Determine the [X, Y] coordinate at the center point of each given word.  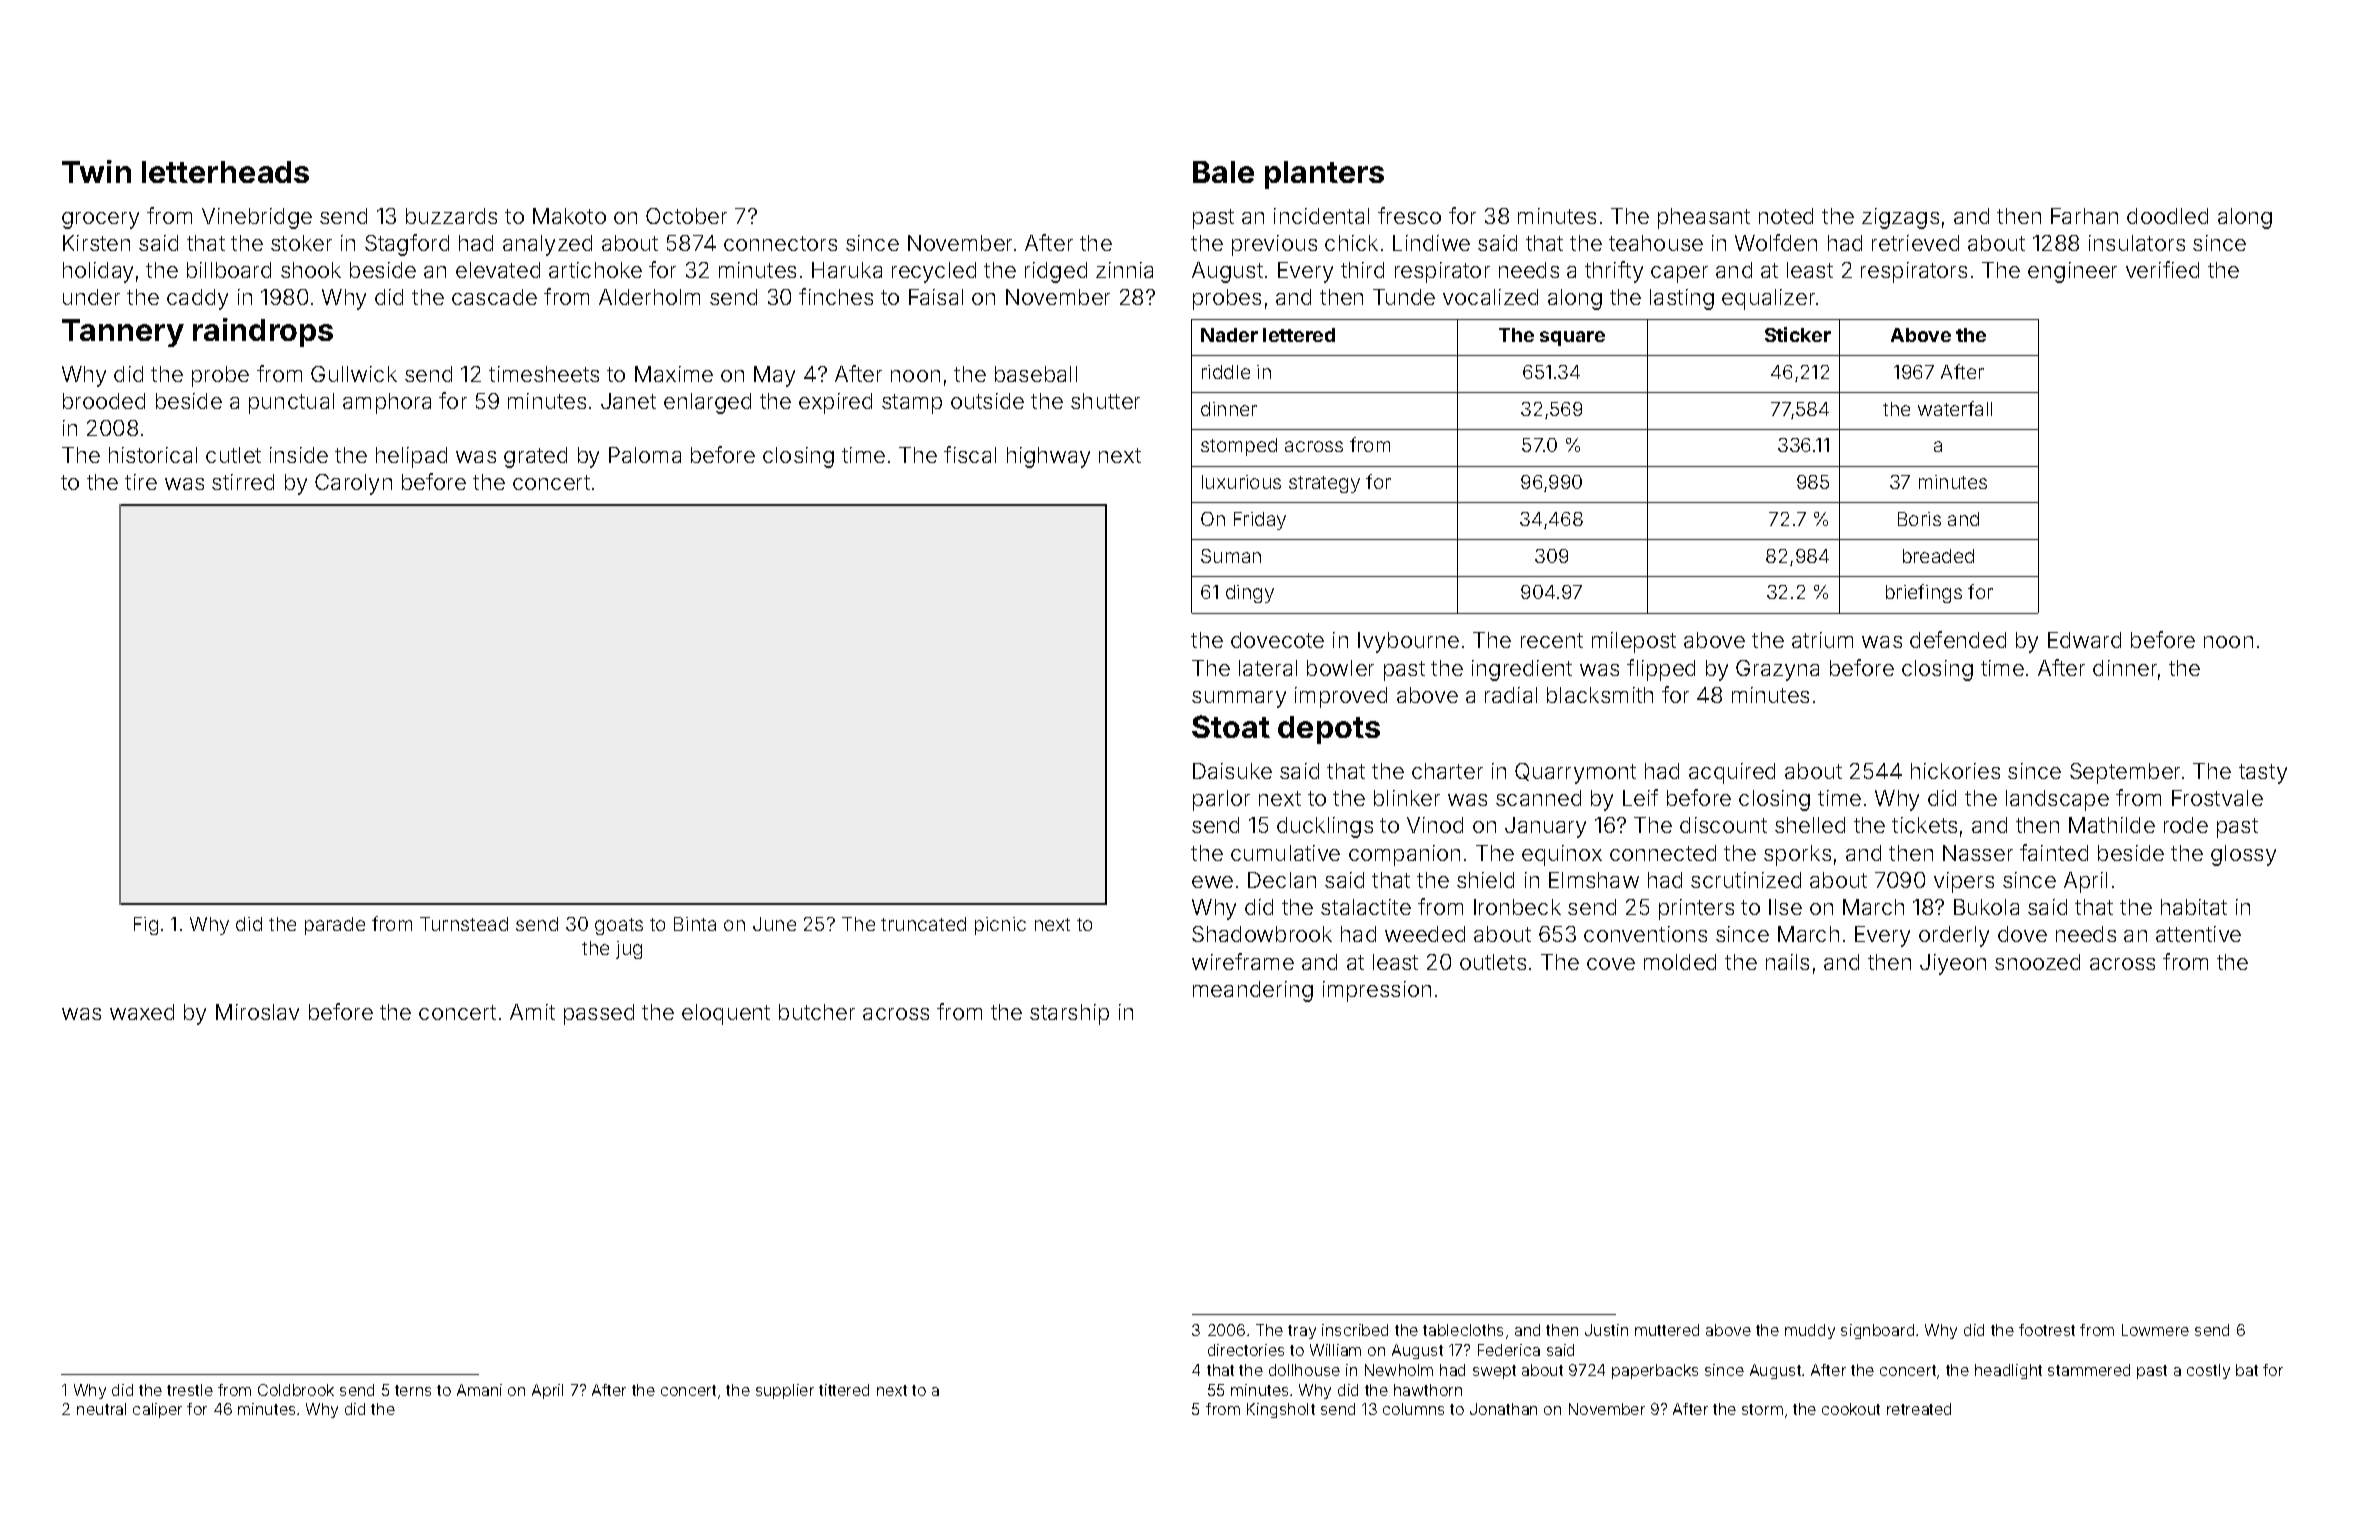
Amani [479, 1390]
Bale [1223, 172]
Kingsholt [1281, 1410]
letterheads [225, 172]
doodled [2167, 216]
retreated [1919, 1409]
